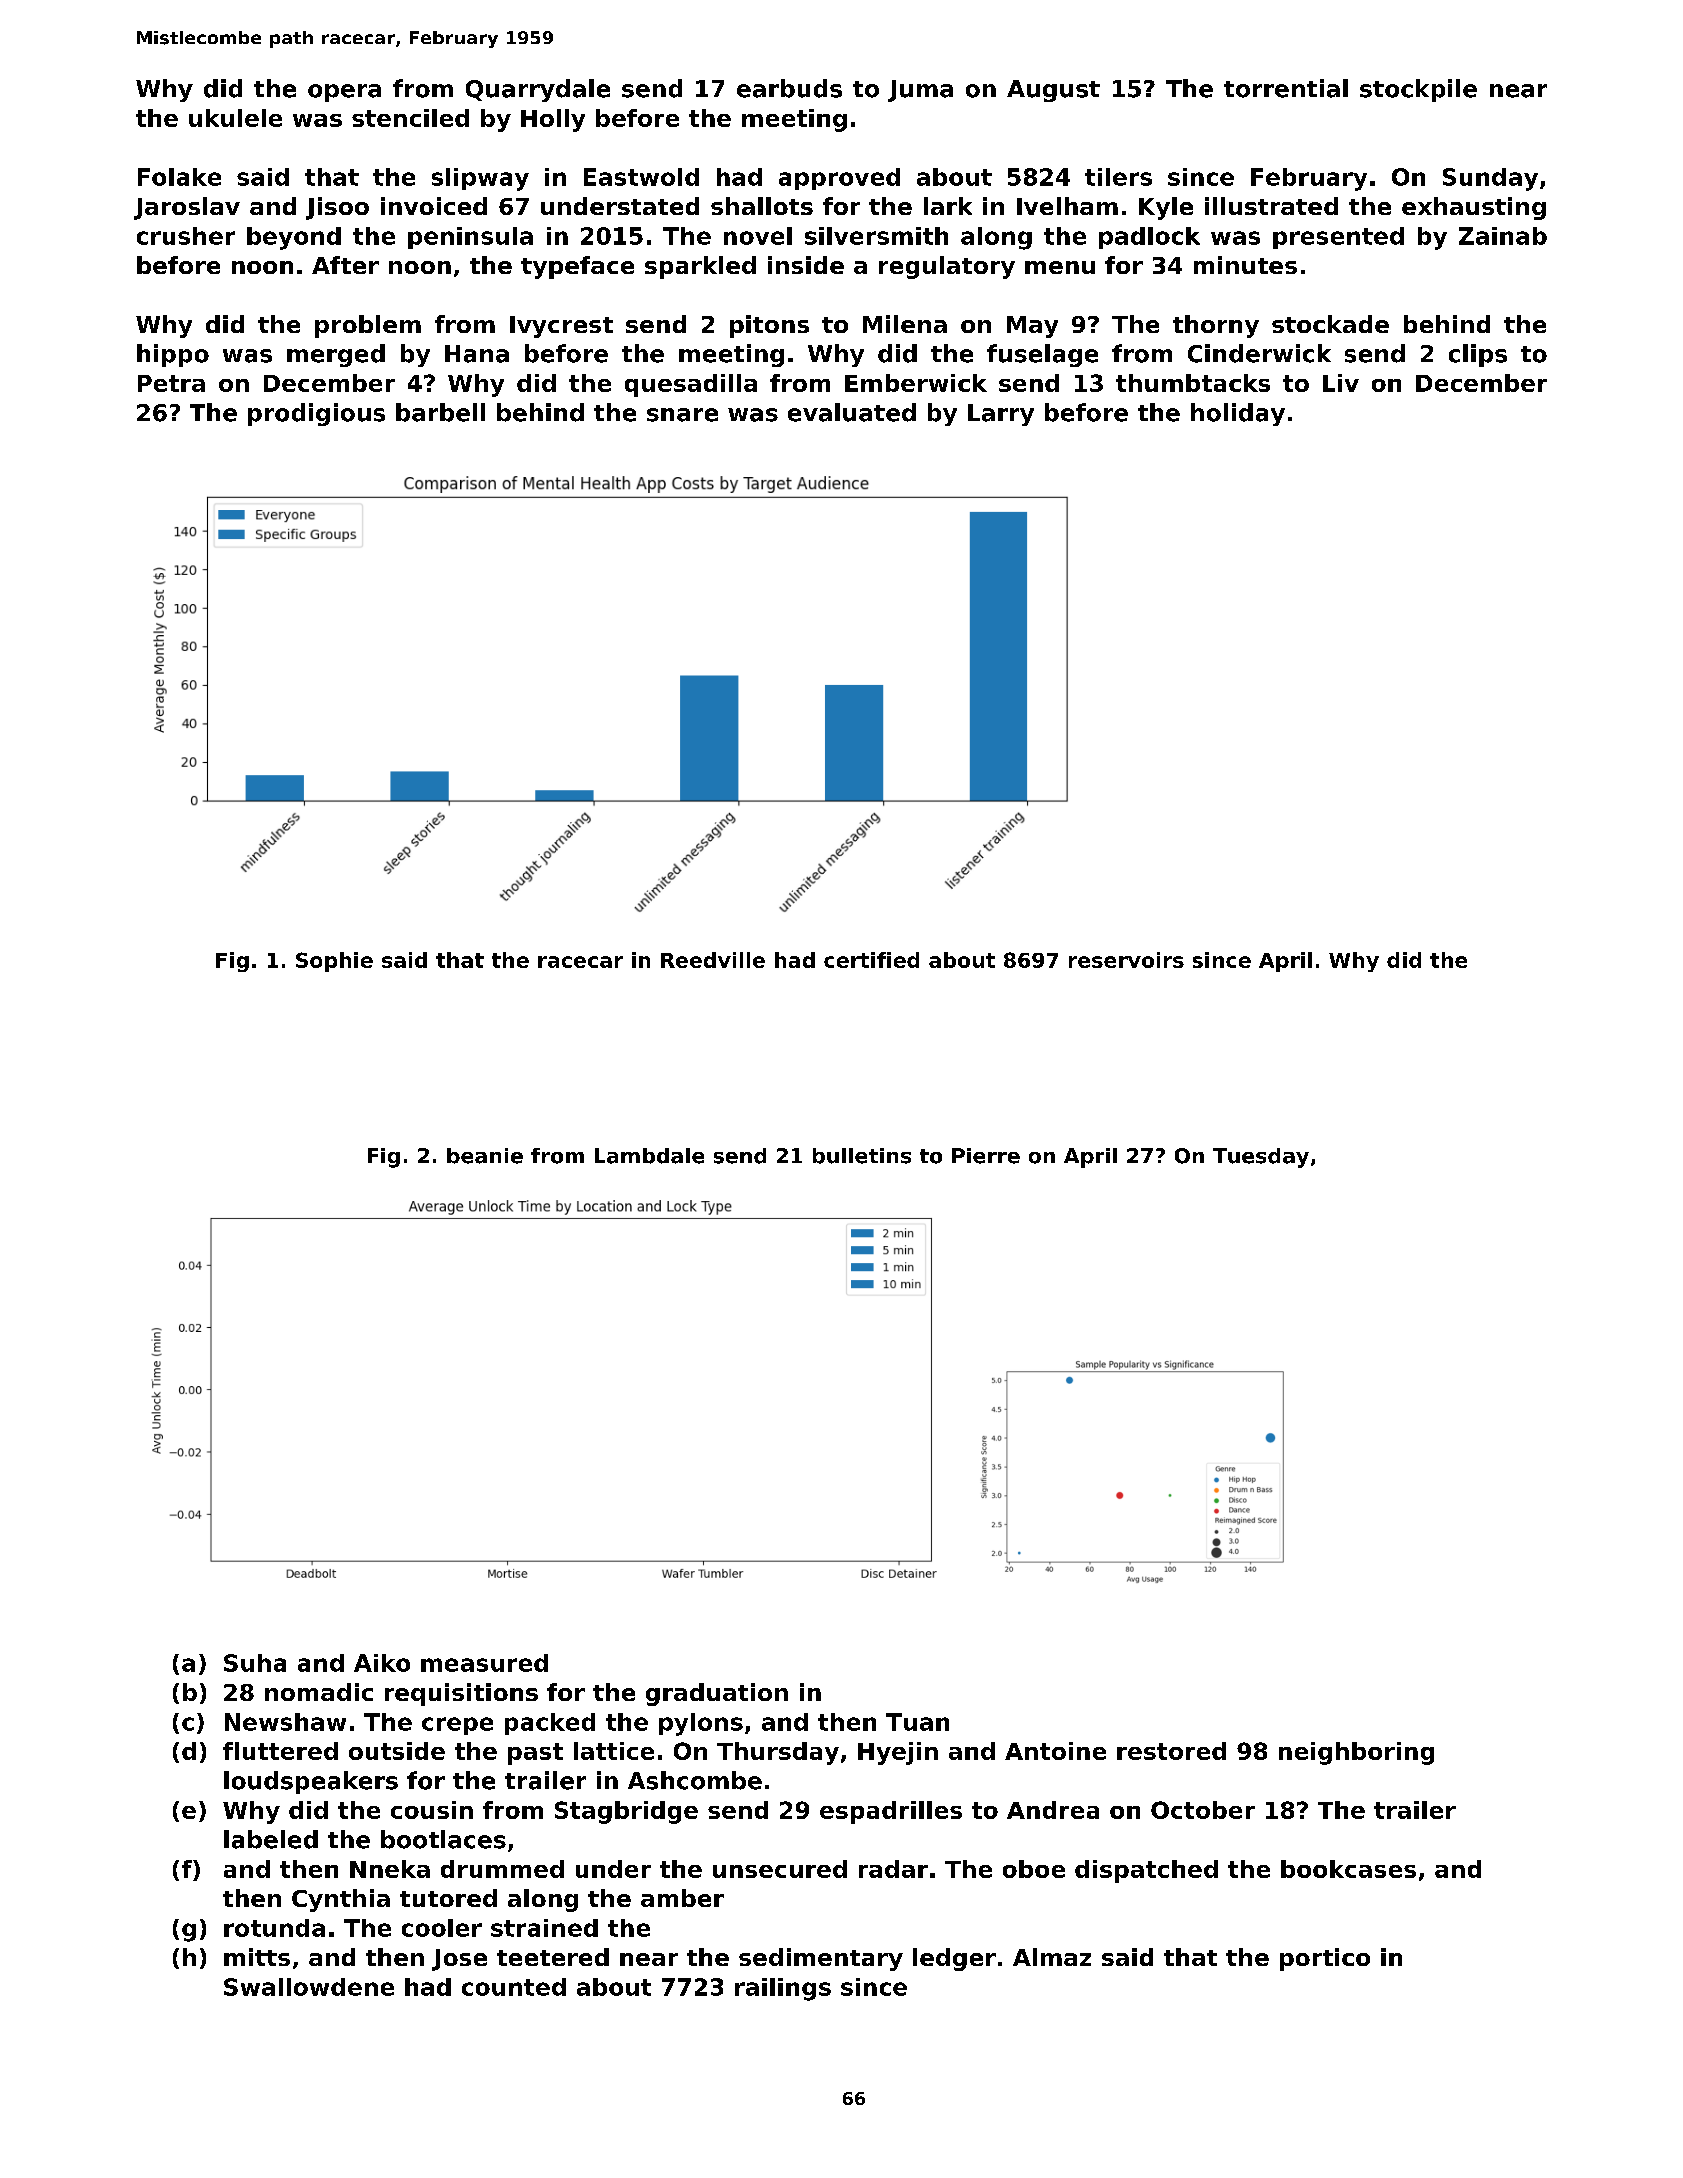  I want to click on Pierre, so click(986, 1156).
